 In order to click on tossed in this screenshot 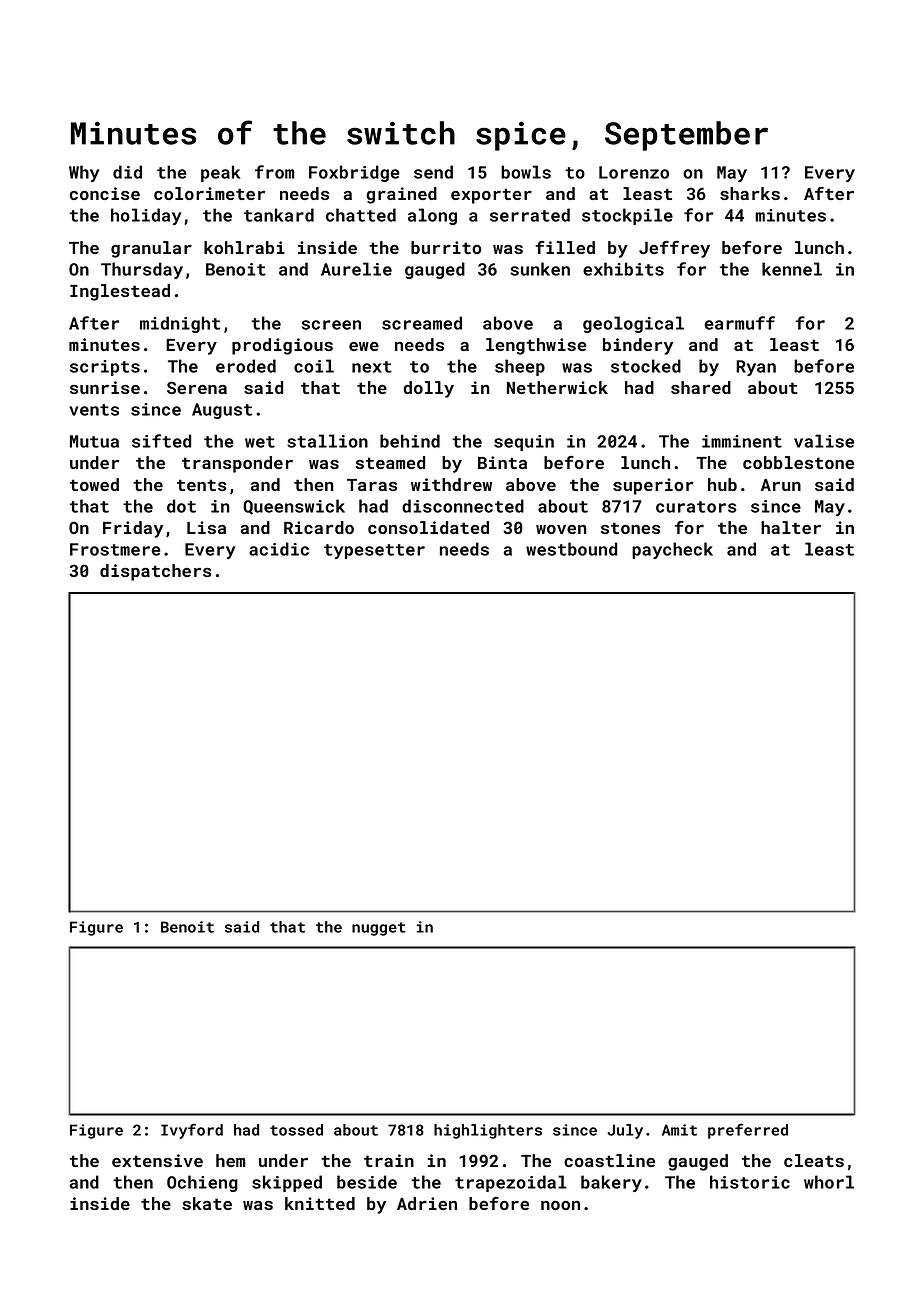, I will do `click(296, 1130)`.
